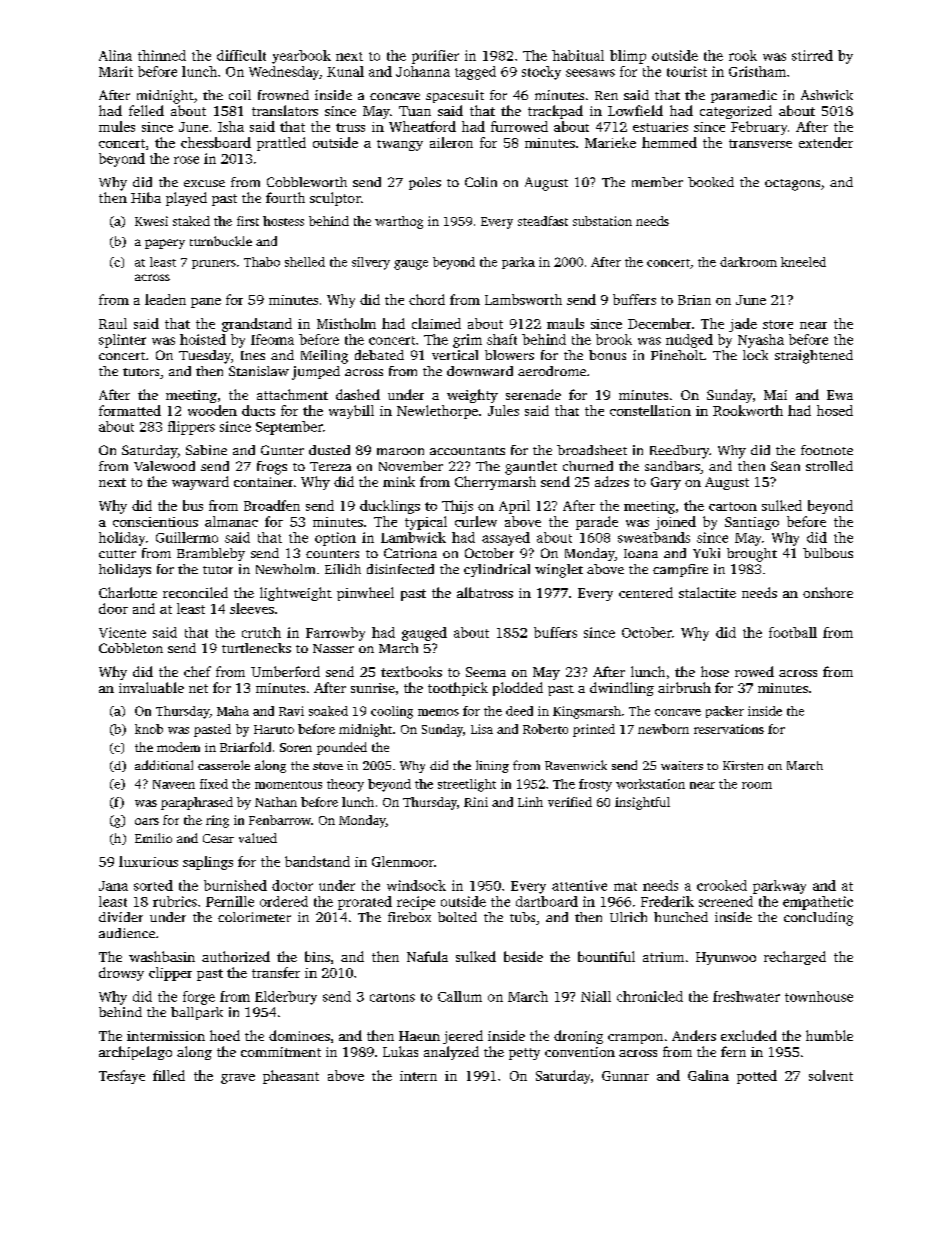 The width and height of the screenshot is (952, 1233). I want to click on Mai, so click(775, 395).
